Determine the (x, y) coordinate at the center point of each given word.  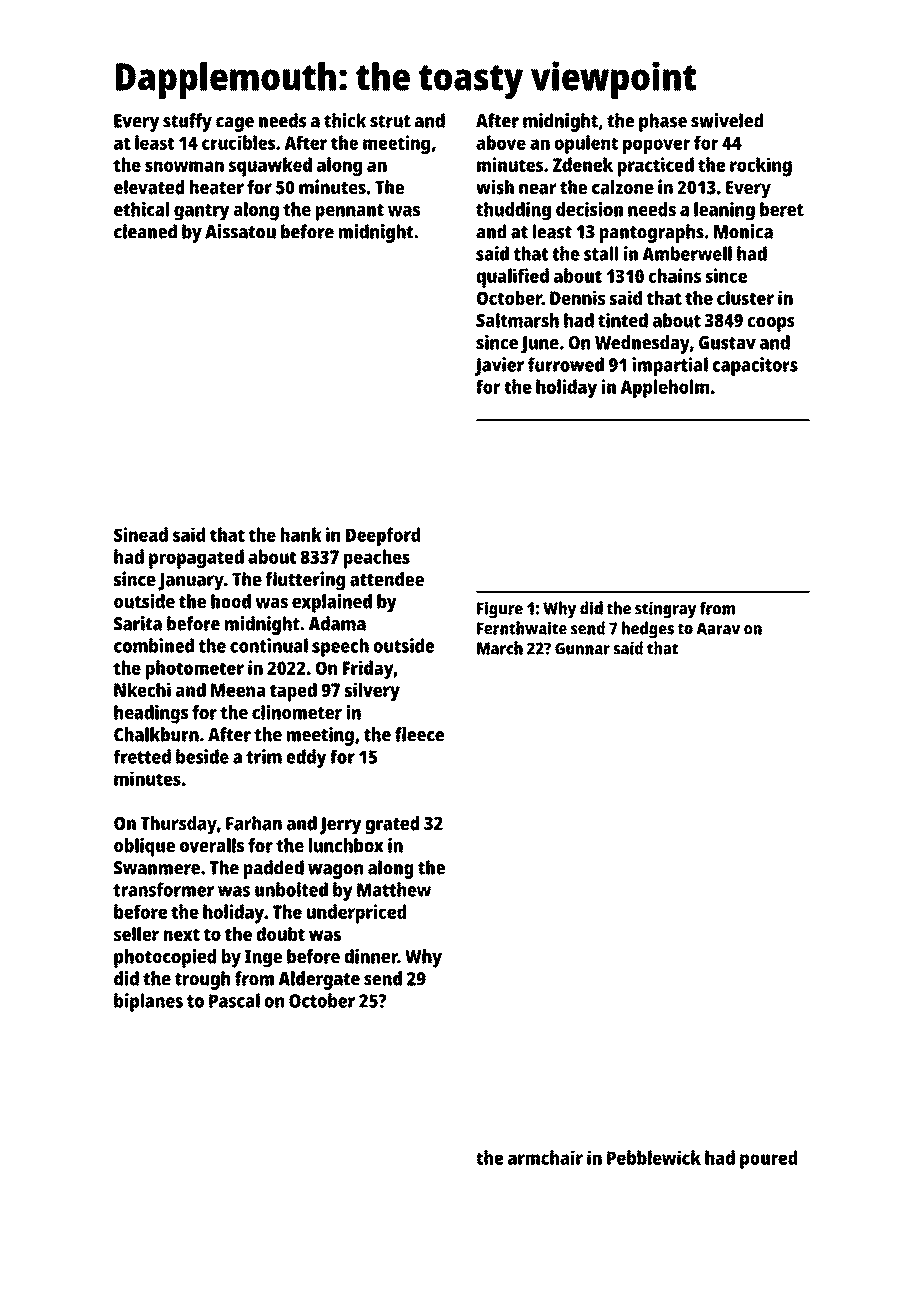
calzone (623, 187)
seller (136, 934)
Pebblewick (654, 1157)
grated (392, 825)
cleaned (145, 231)
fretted (142, 756)
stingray (666, 610)
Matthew (394, 889)
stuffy (187, 122)
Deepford (383, 536)
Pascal (234, 1000)
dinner (371, 956)
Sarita (138, 623)
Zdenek (583, 164)
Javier (499, 366)
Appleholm (664, 388)
